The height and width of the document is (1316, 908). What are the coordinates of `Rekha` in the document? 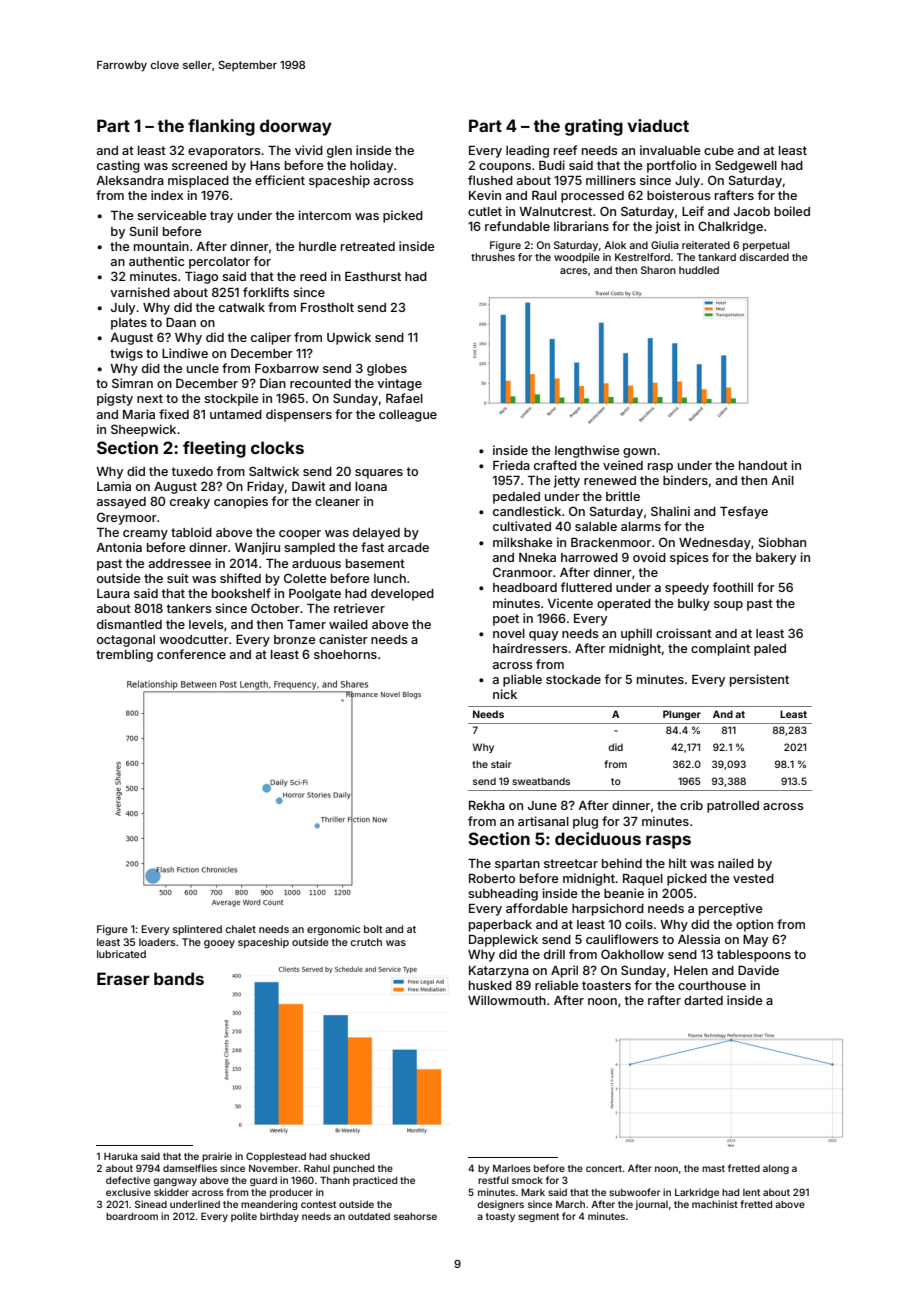 It's located at (487, 805).
